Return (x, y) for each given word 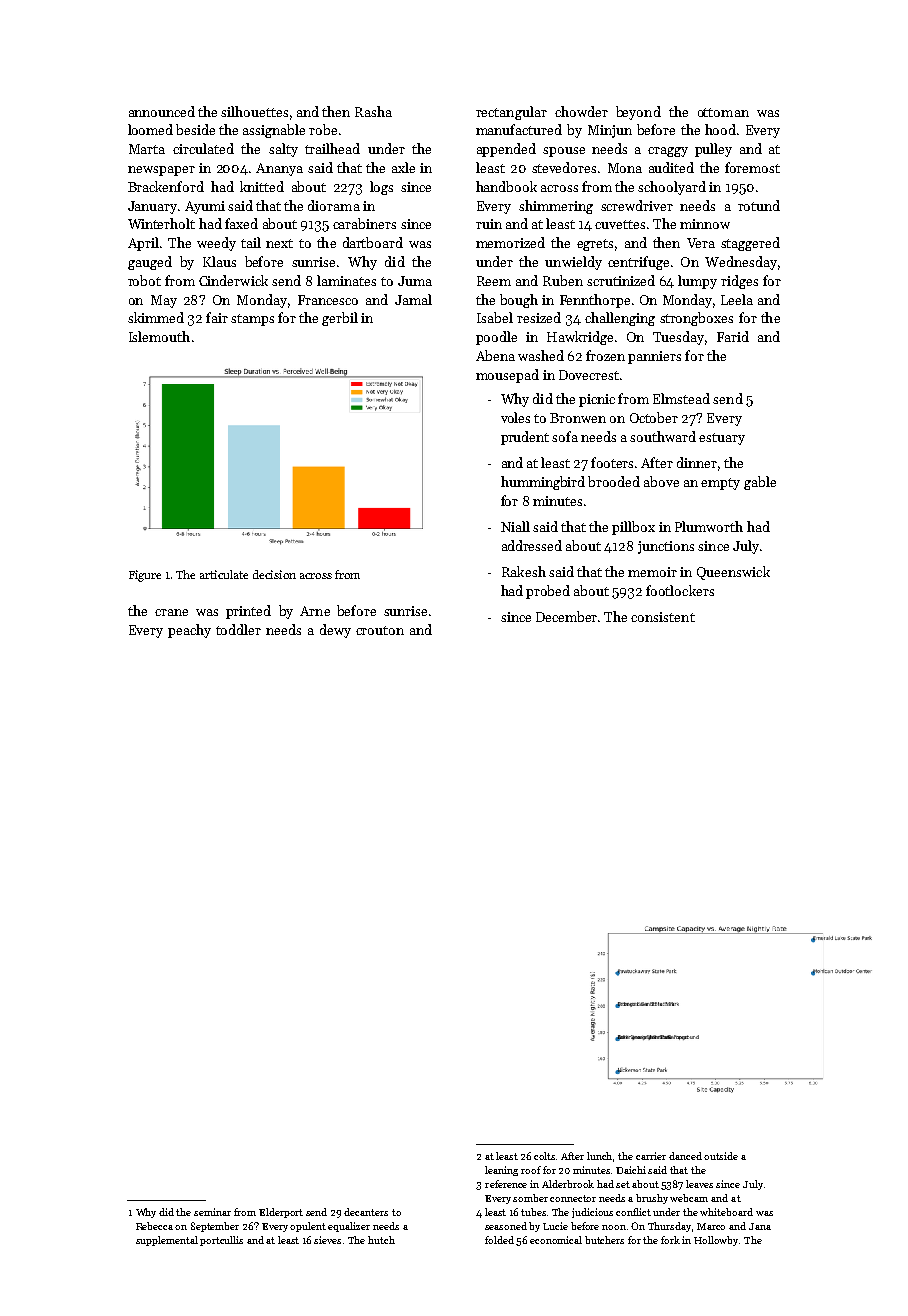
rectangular (511, 113)
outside (721, 1156)
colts (545, 1156)
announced (162, 111)
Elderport (281, 1213)
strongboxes (696, 319)
